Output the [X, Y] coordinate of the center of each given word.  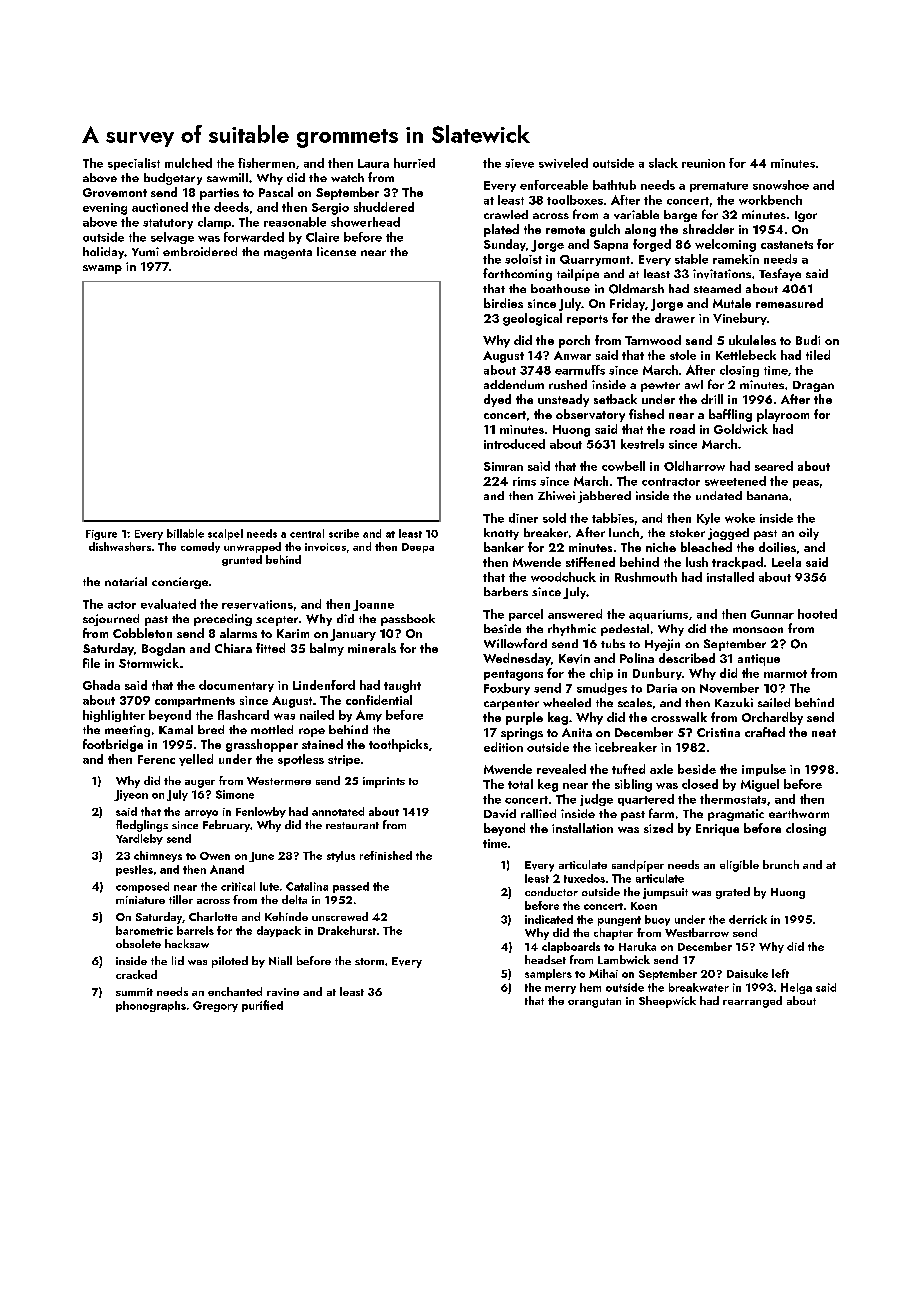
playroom [783, 415]
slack [663, 163]
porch [574, 341]
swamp [102, 269]
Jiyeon [131, 795]
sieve [519, 163]
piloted [230, 962]
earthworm [799, 813]
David [500, 813]
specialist [134, 164]
